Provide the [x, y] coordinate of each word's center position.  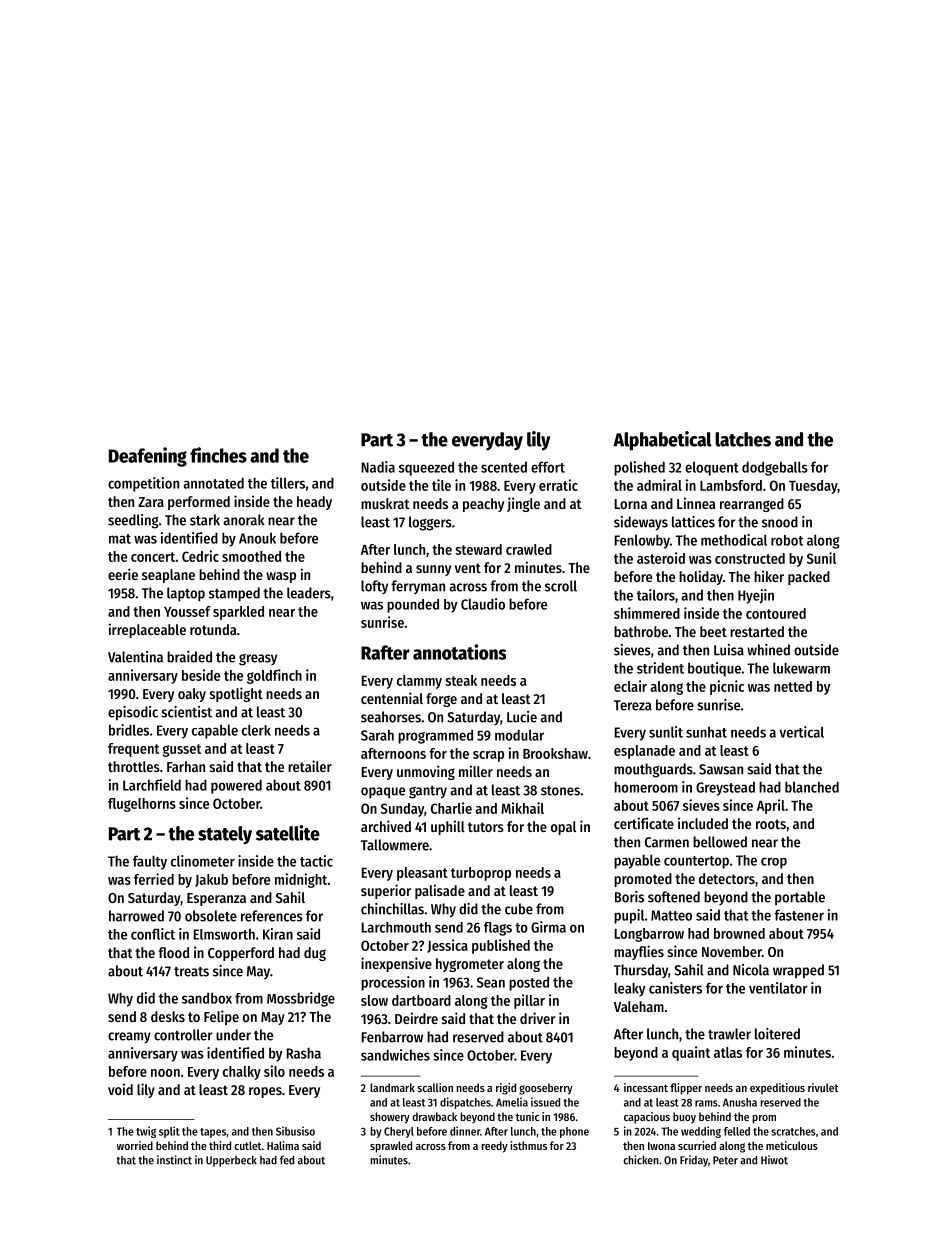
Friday [694, 1161]
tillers [288, 483]
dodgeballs [775, 468]
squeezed [426, 469]
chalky [242, 1073]
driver [538, 1018]
